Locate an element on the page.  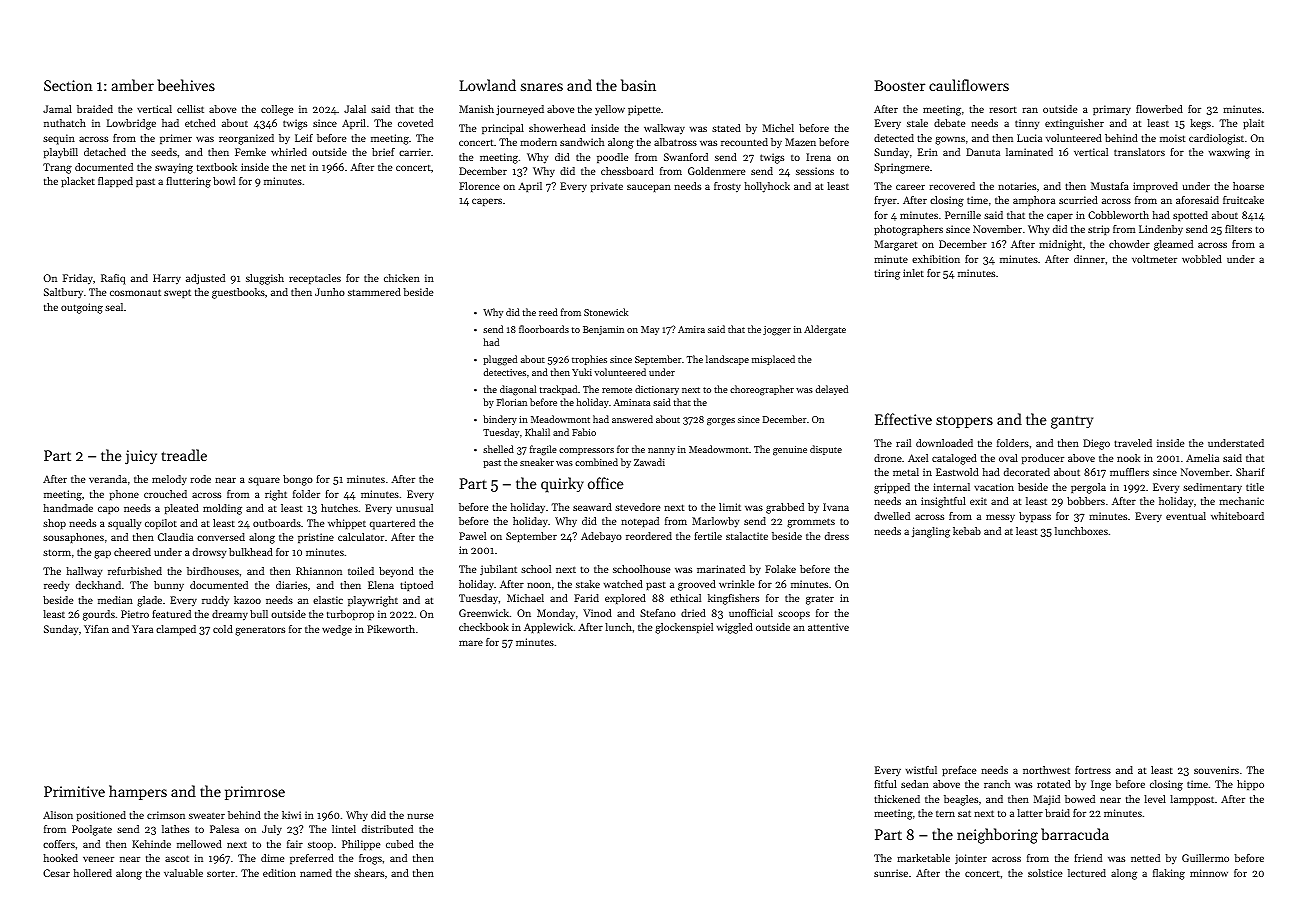
solstice is located at coordinates (1045, 873).
